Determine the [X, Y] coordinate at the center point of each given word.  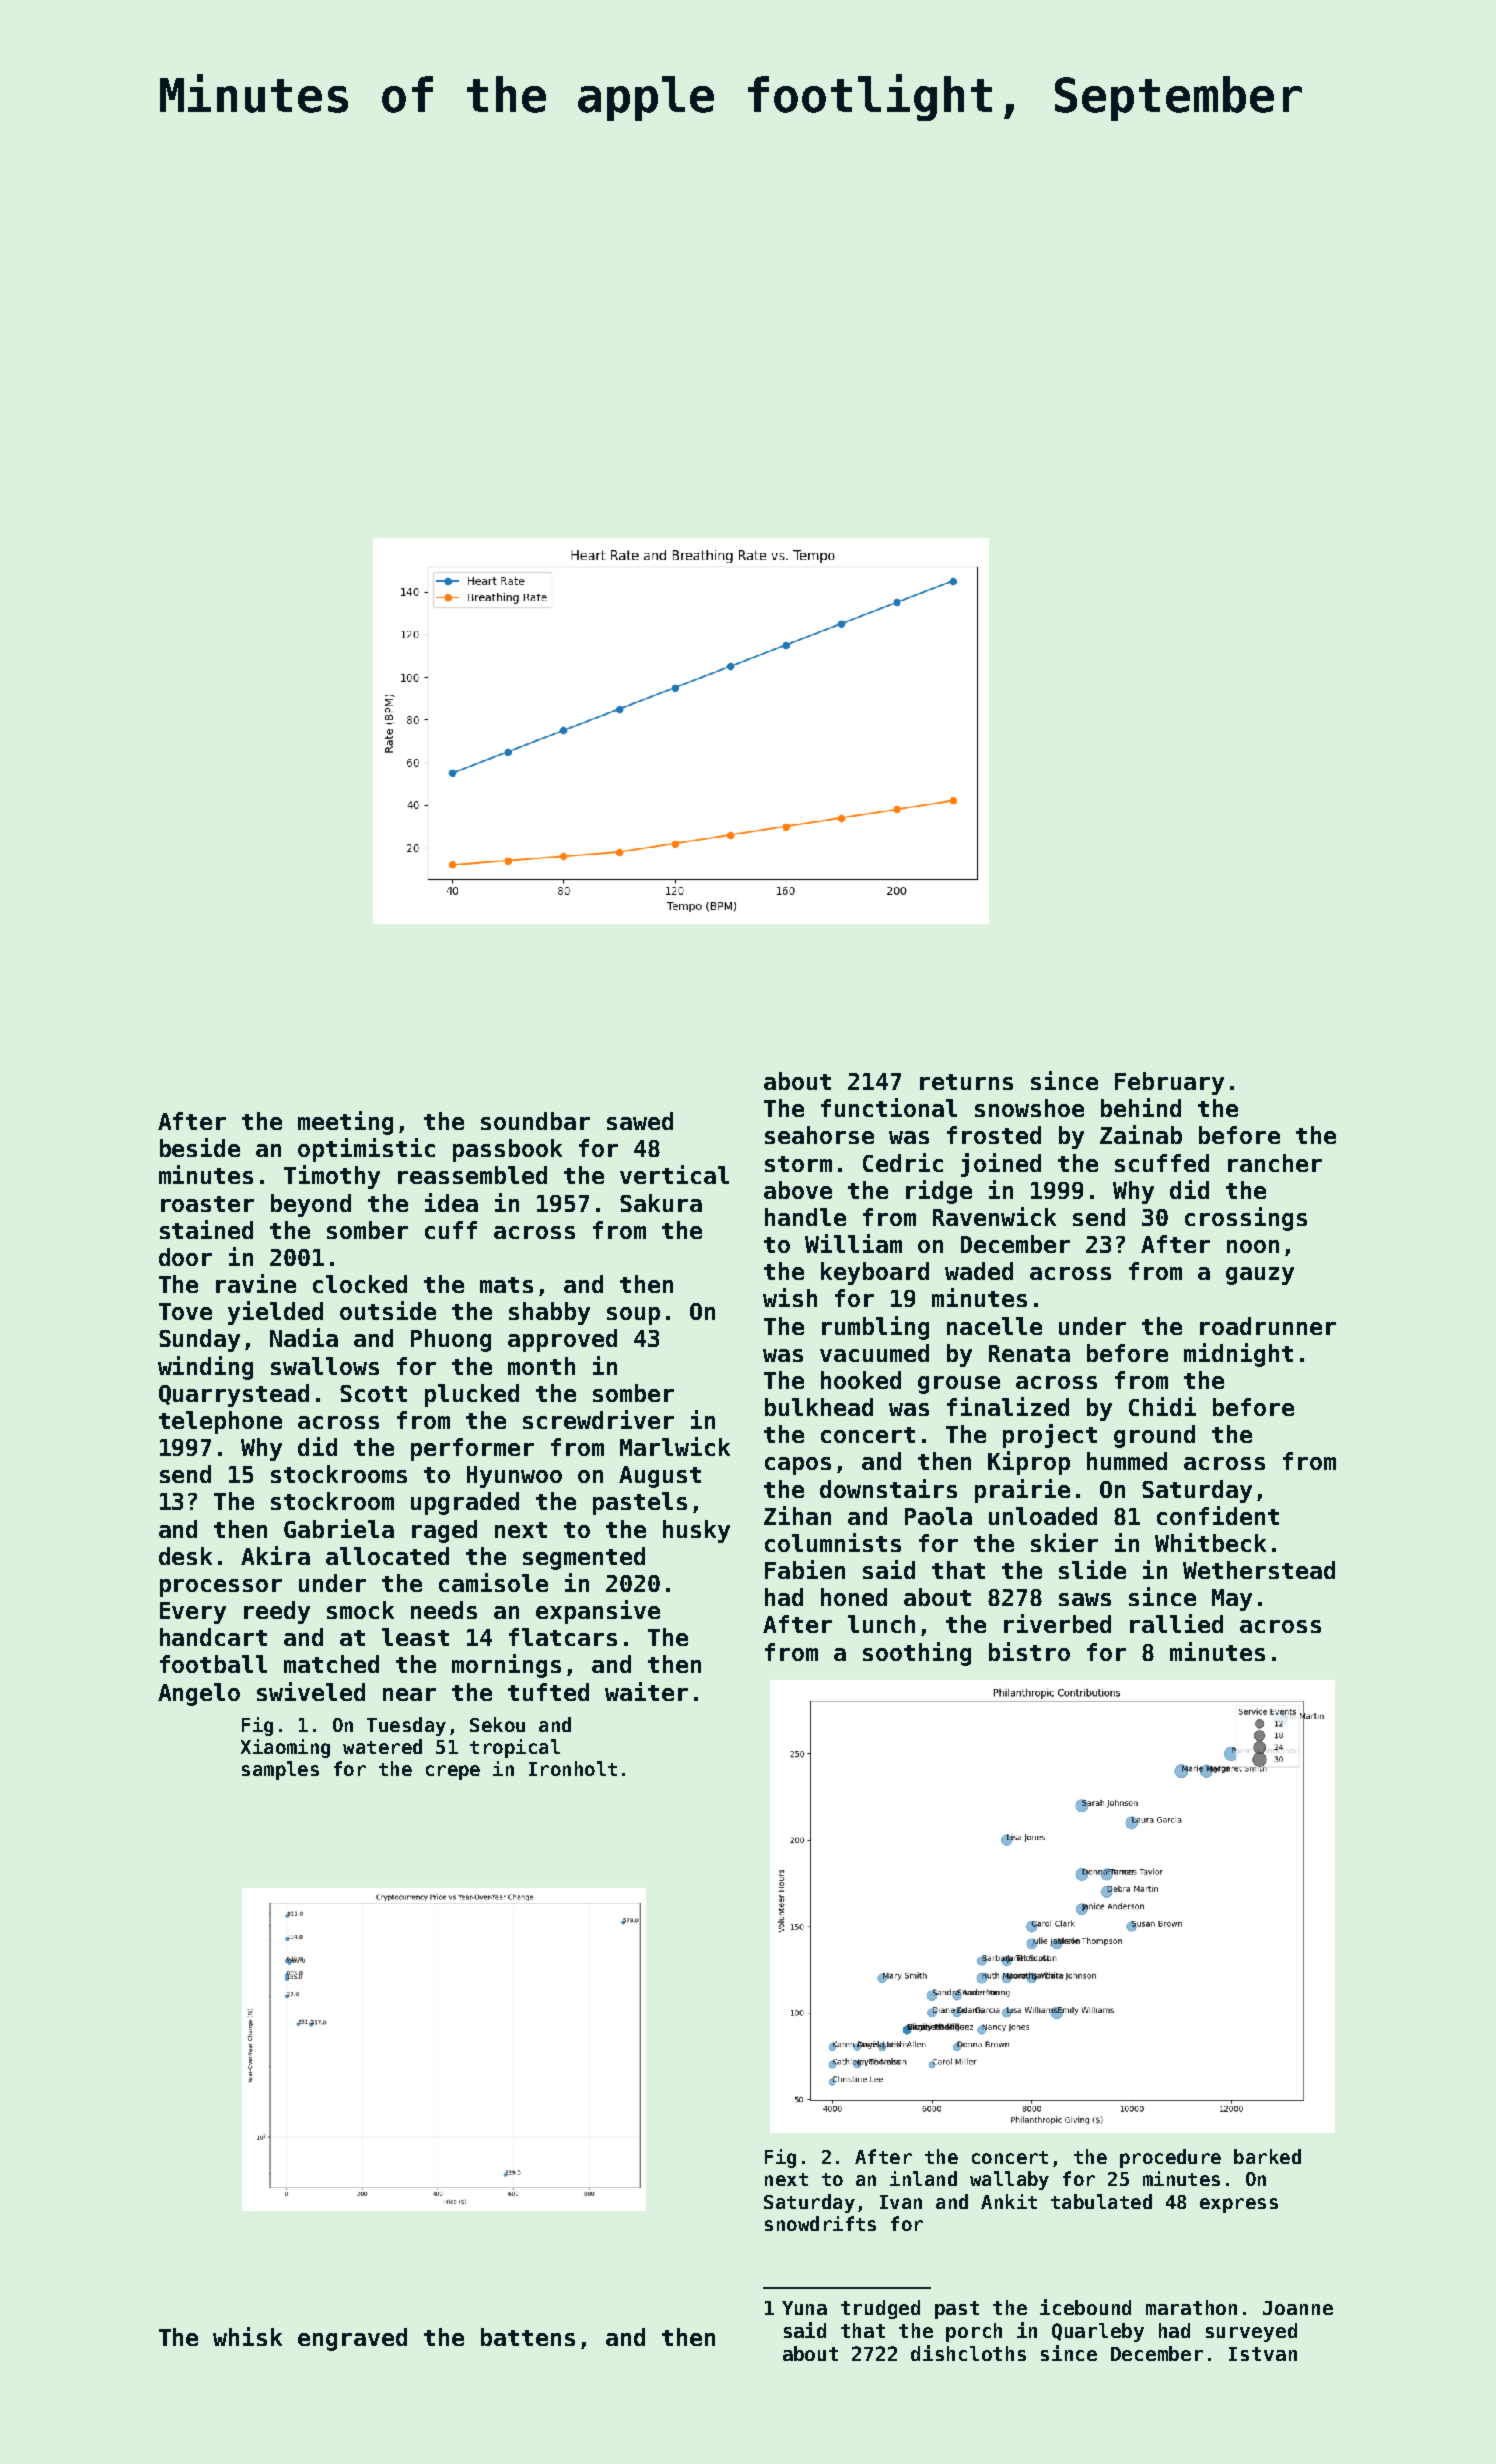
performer [472, 1449]
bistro [1029, 1651]
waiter [646, 1691]
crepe [453, 1772]
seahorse [819, 1135]
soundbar [535, 1121]
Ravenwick [994, 1216]
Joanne [1298, 2308]
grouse [959, 1385]
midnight [1238, 1355]
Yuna [804, 2308]
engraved [352, 2339]
